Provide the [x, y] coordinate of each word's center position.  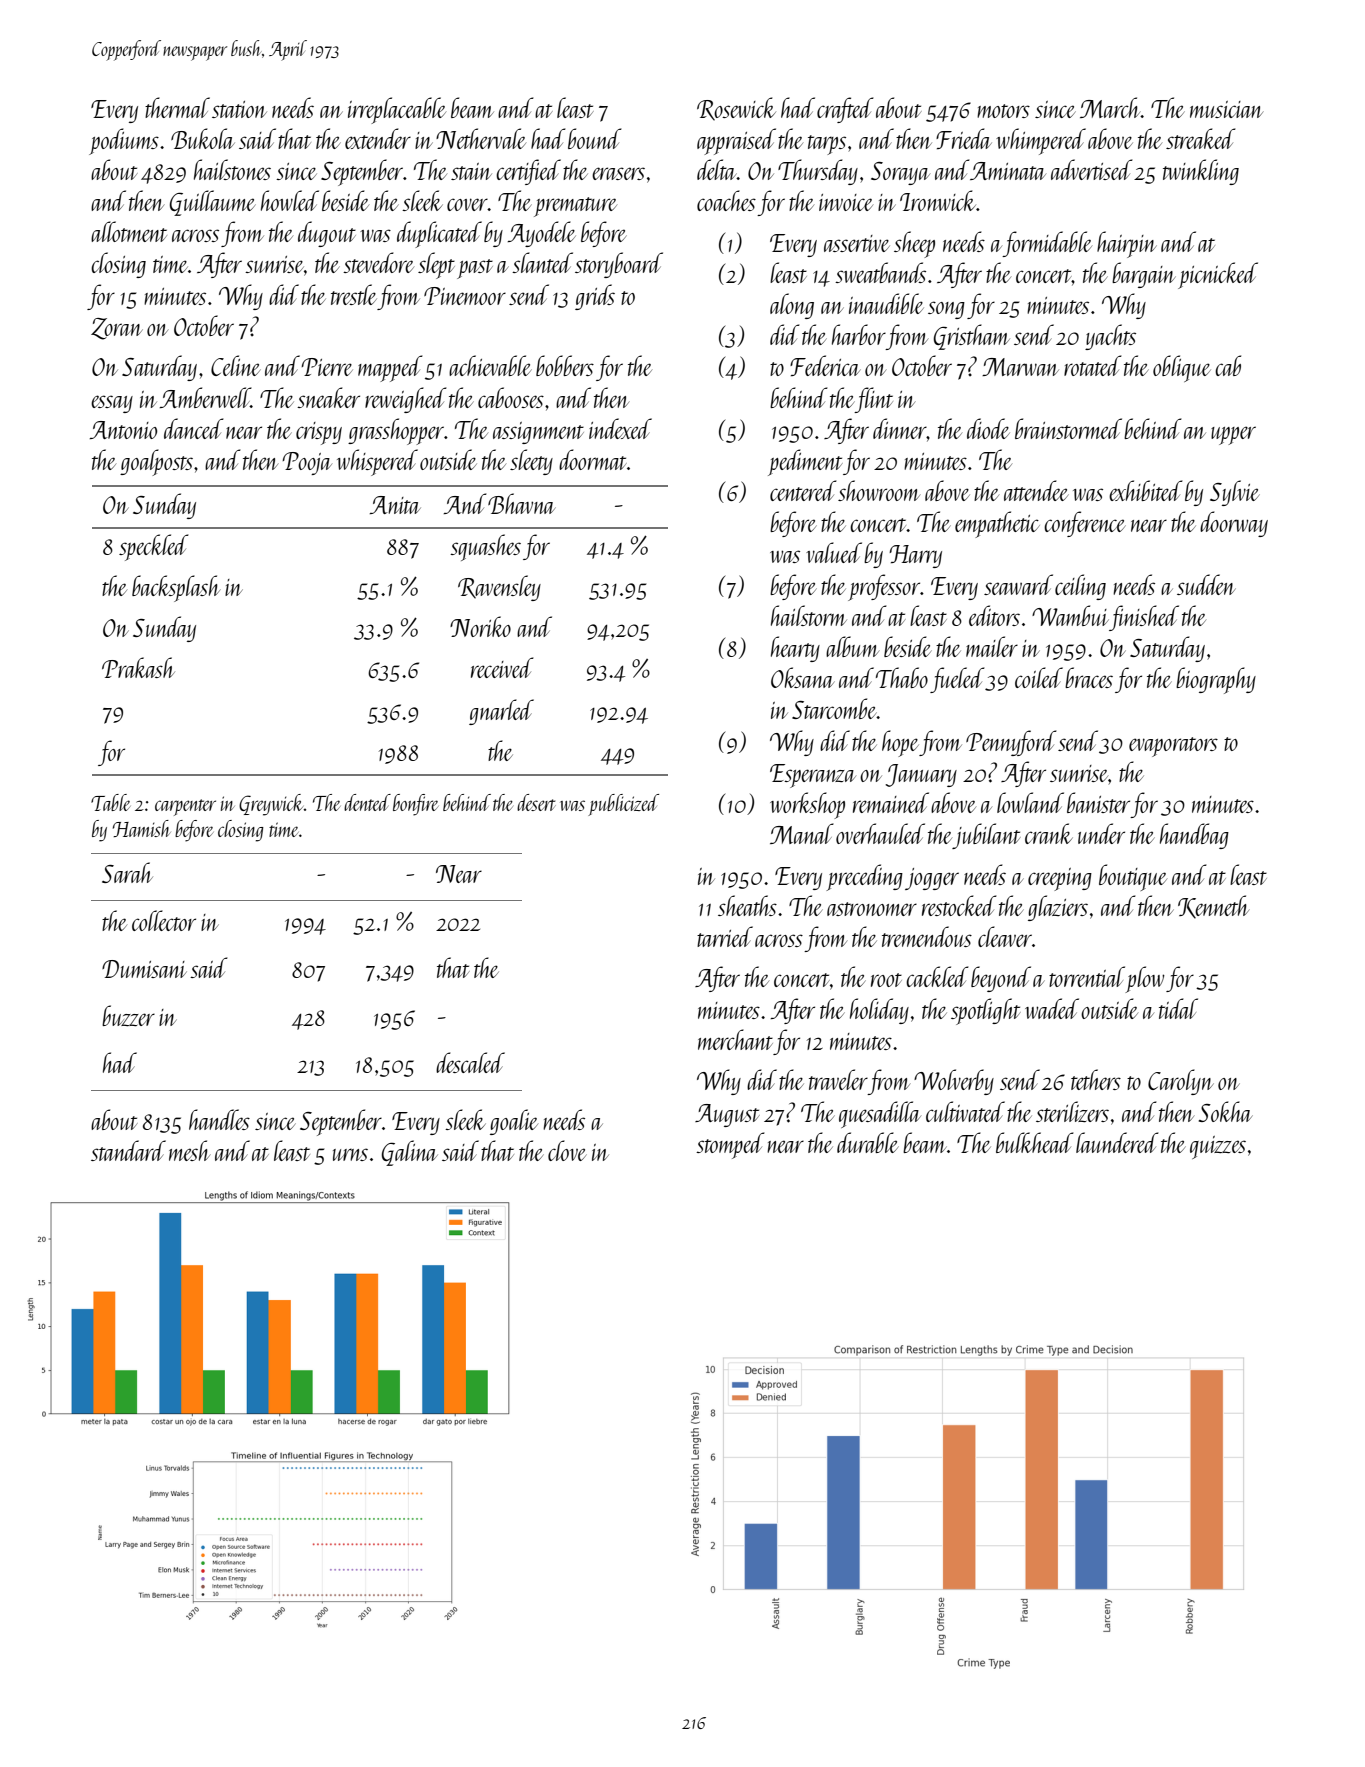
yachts [1110, 337]
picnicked [1218, 275]
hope [900, 743]
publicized [623, 805]
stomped [730, 1145]
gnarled [501, 712]
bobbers [565, 365]
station [239, 109]
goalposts [156, 462]
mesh [190, 1150]
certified [528, 172]
